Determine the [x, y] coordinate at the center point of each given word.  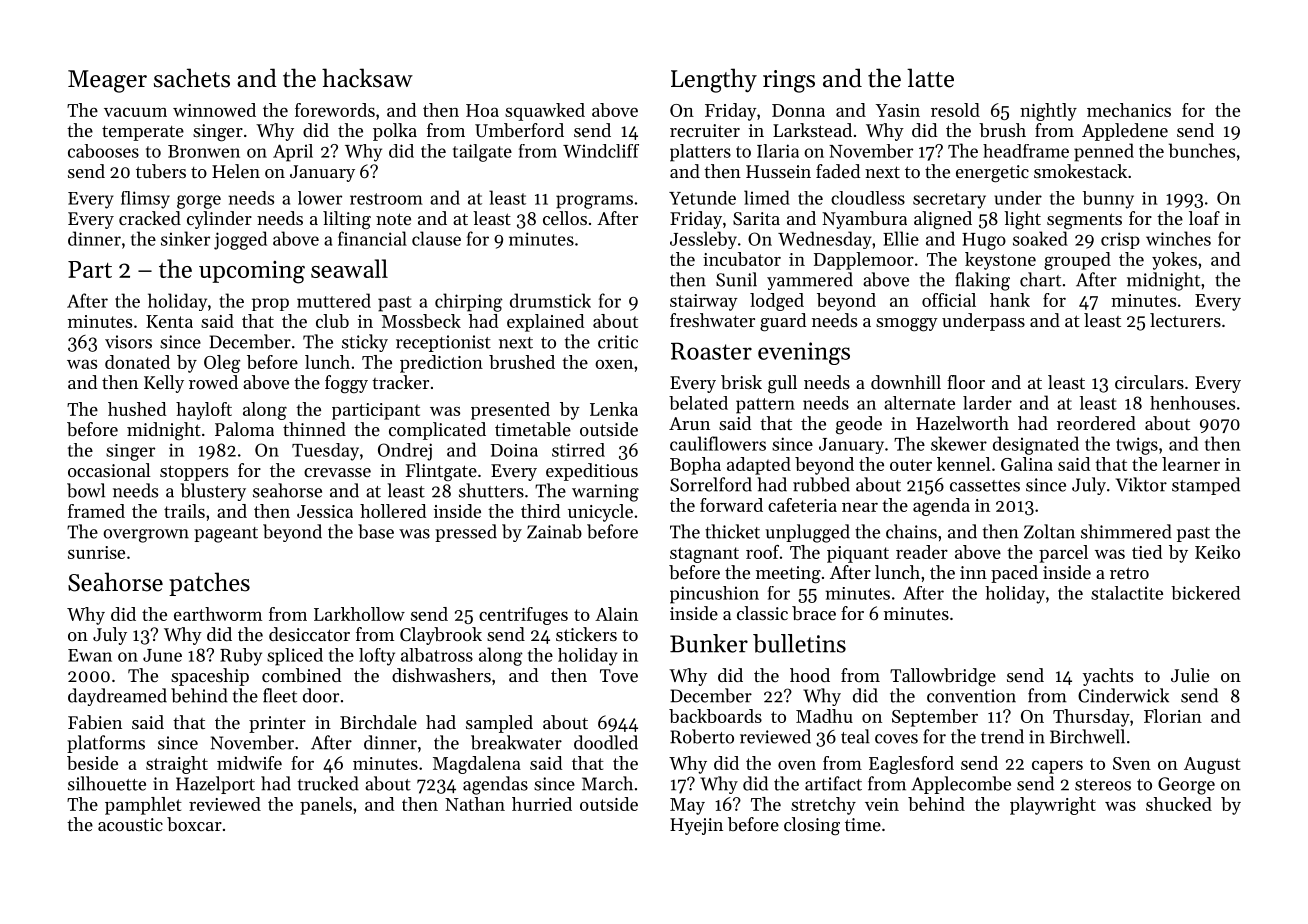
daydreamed [117, 697]
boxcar [194, 824]
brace [814, 613]
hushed [137, 409]
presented [510, 411]
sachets [192, 78]
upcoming [252, 272]
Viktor [1141, 484]
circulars [1149, 382]
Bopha [695, 466]
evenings [804, 353]
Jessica [325, 511]
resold [955, 110]
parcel [1063, 554]
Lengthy [714, 80]
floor [966, 382]
